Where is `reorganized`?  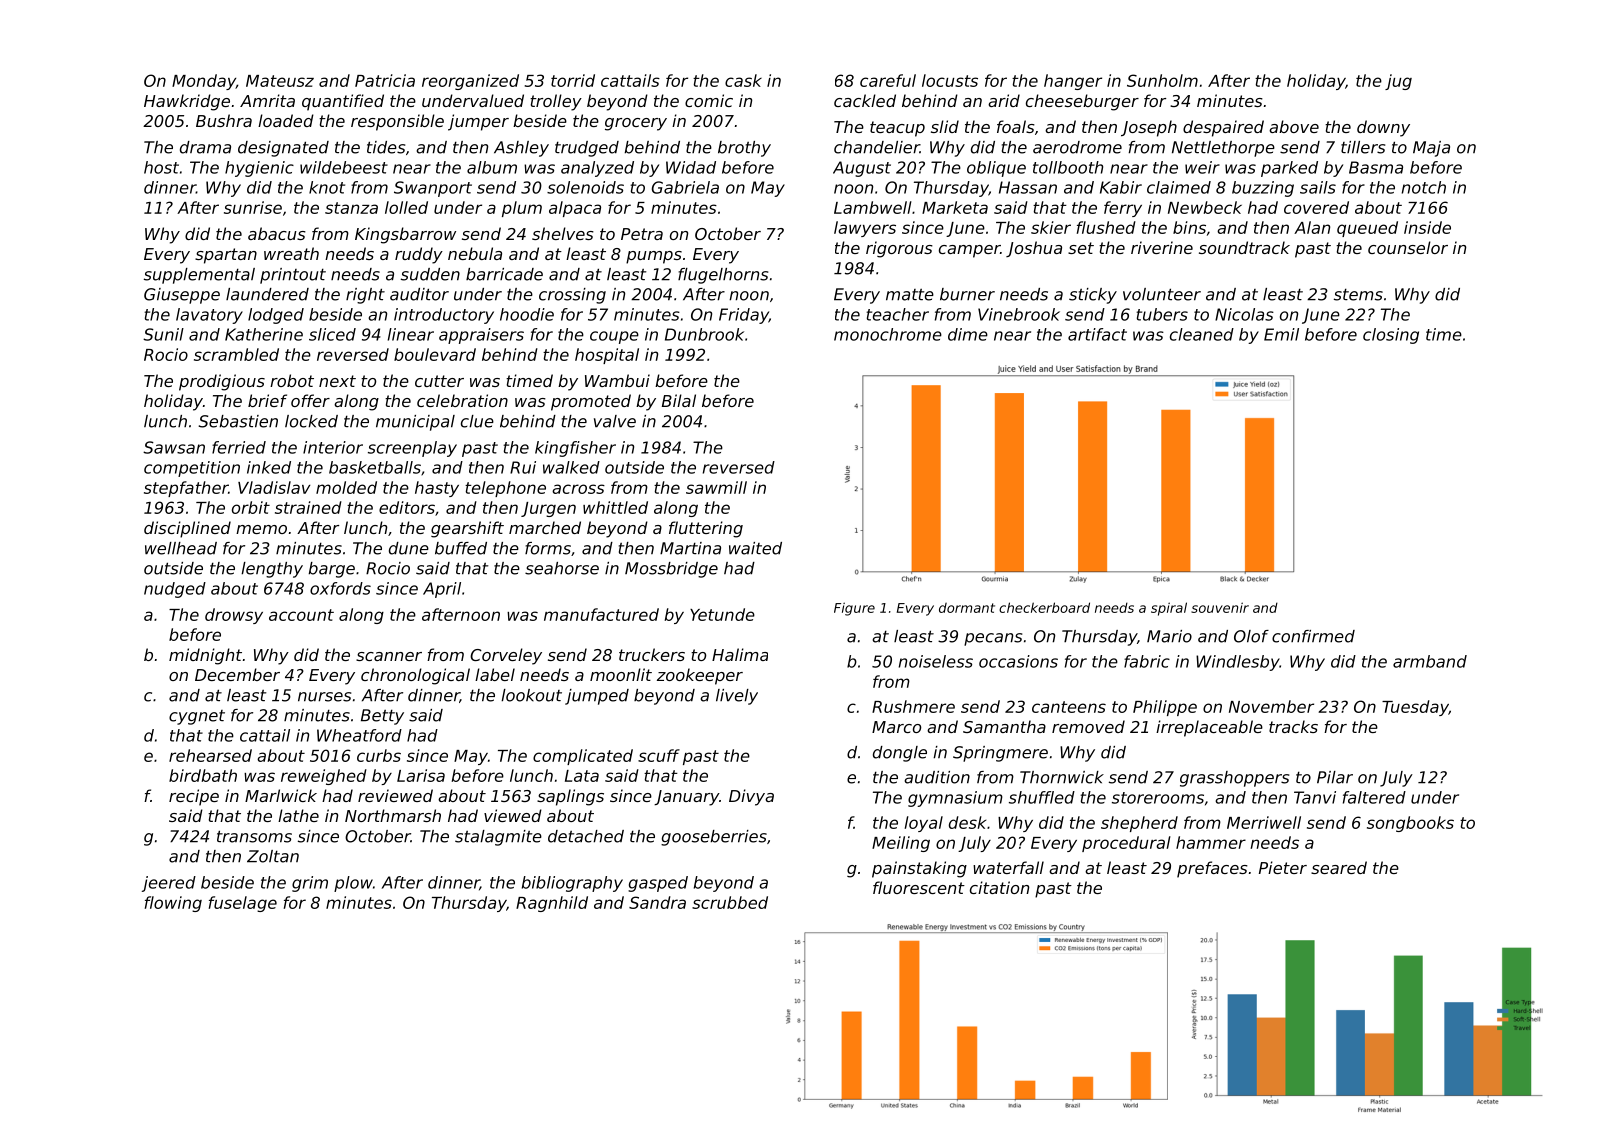
reorganized is located at coordinates (470, 82).
